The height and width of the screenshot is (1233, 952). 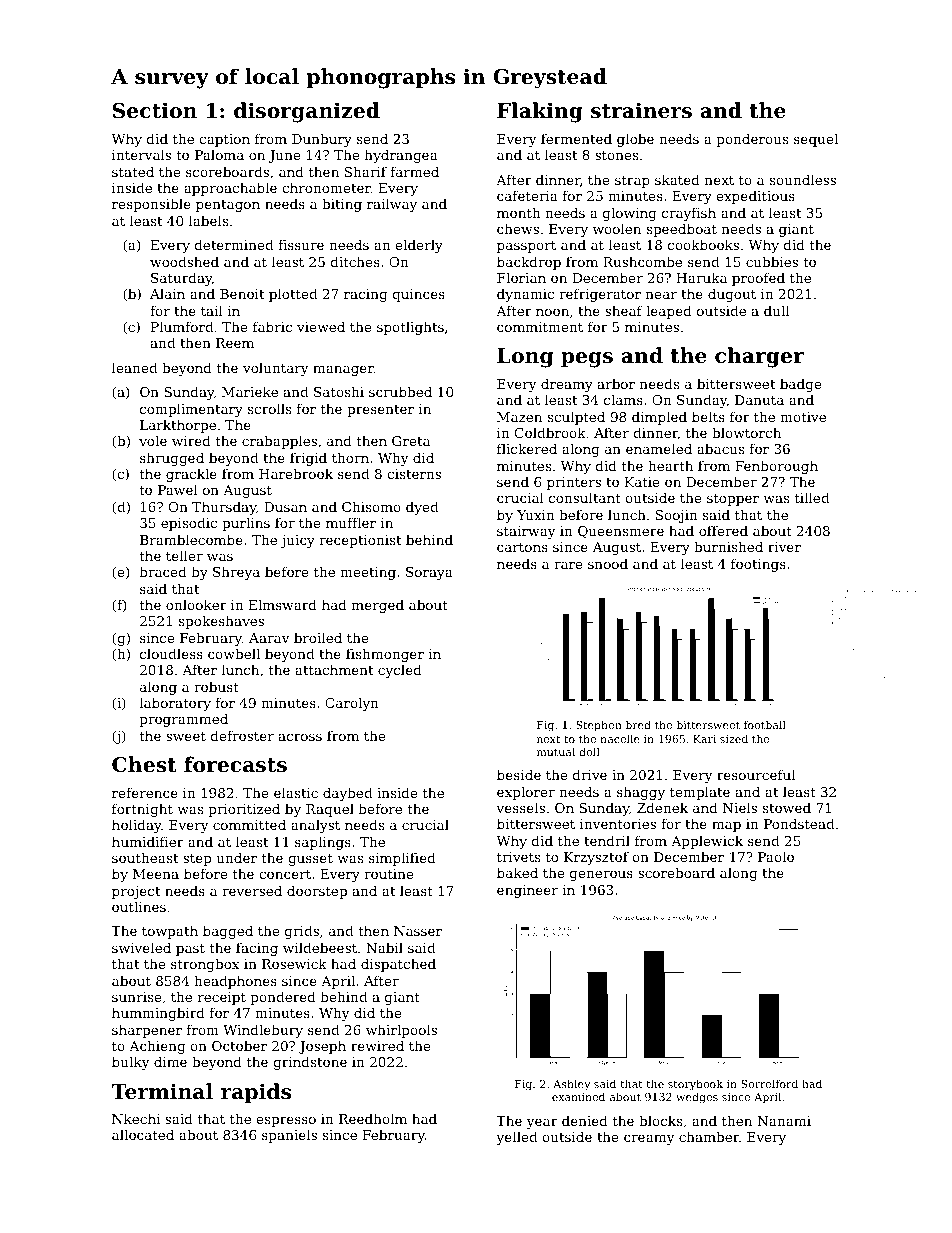 I want to click on Chest, so click(x=144, y=764).
